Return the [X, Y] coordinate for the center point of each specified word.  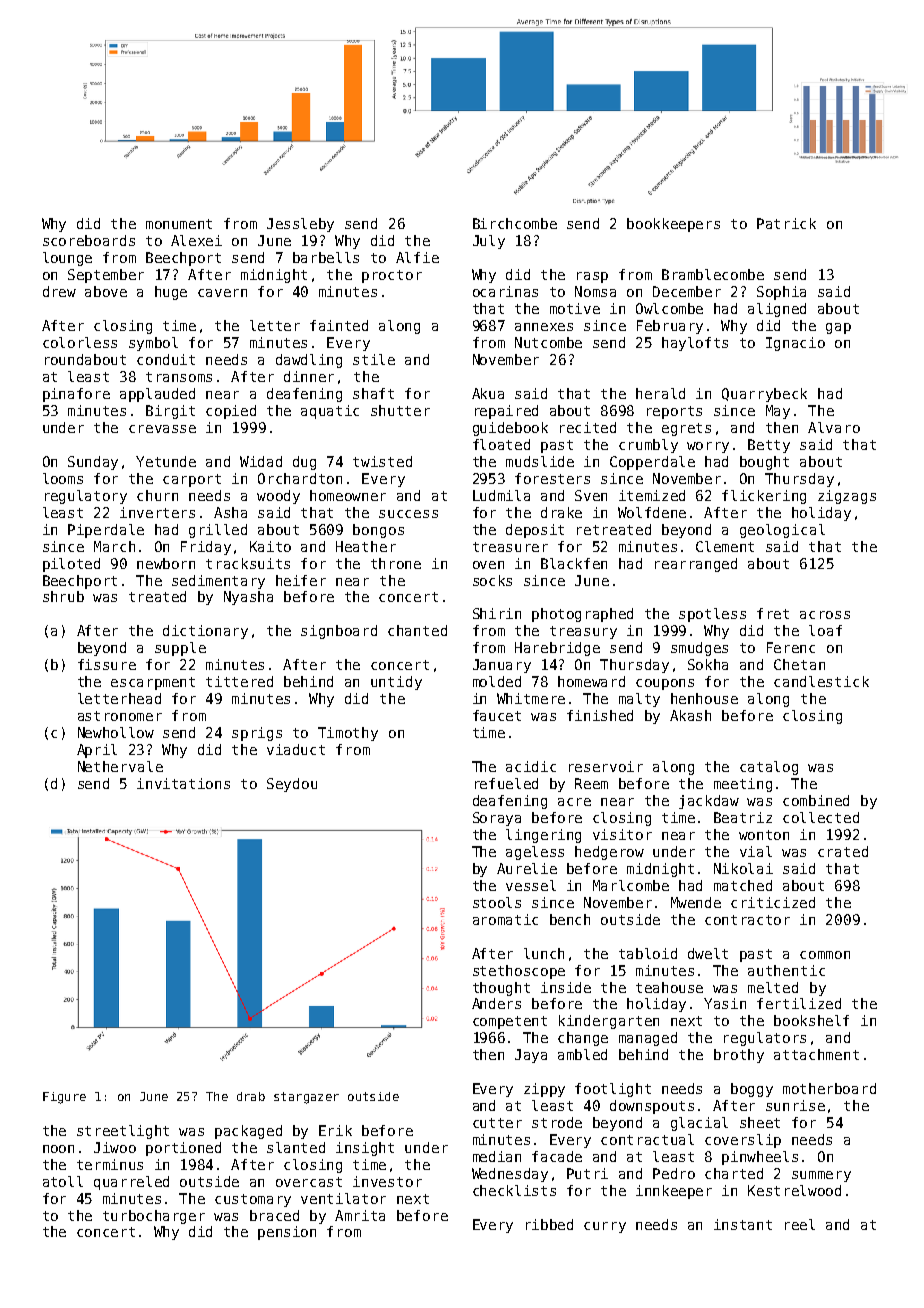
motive [575, 308]
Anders [496, 1003]
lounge [67, 259]
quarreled [131, 1183]
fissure [107, 664]
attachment [816, 1054]
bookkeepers [673, 225]
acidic [531, 766]
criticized [773, 902]
